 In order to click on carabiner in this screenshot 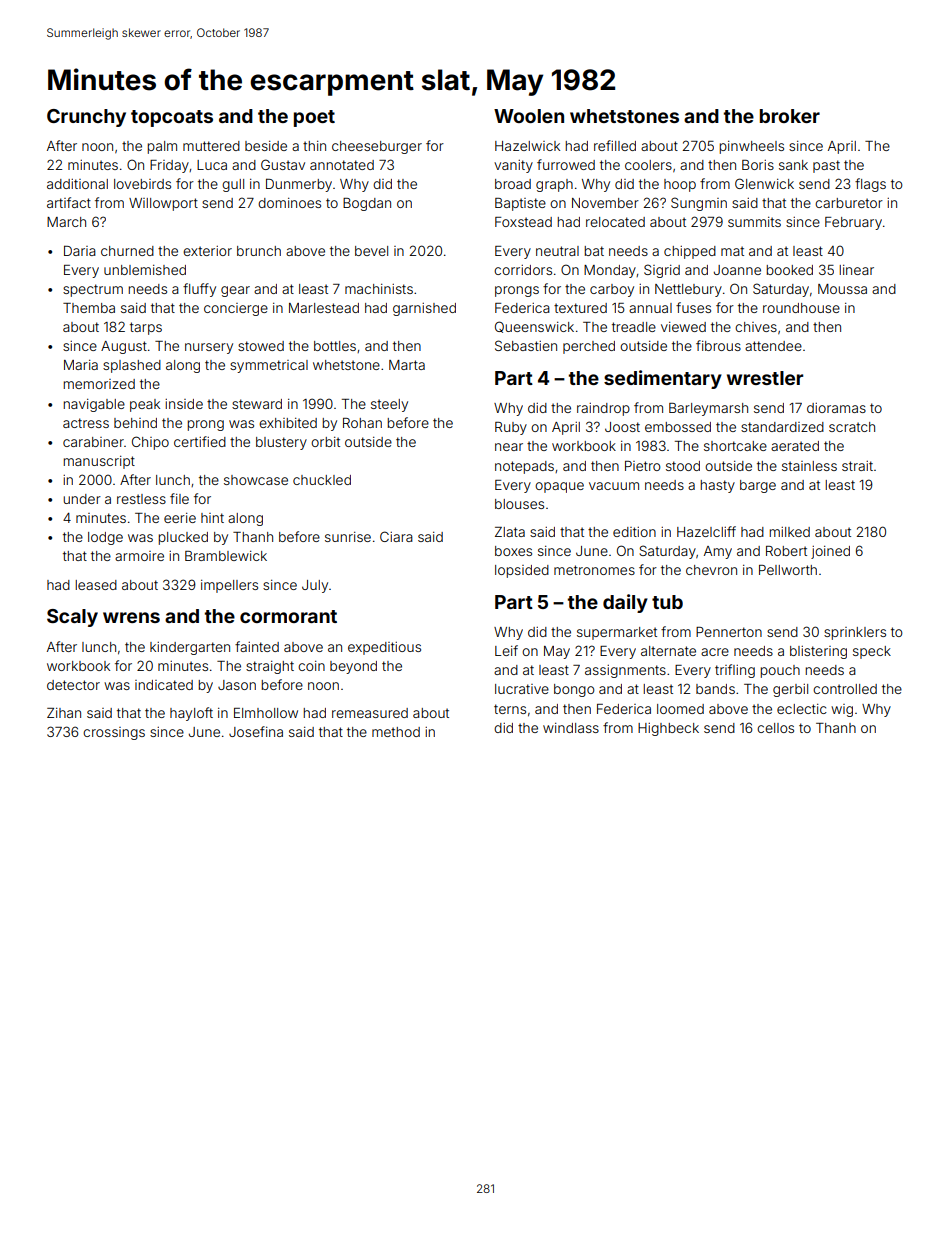, I will do `click(93, 442)`.
